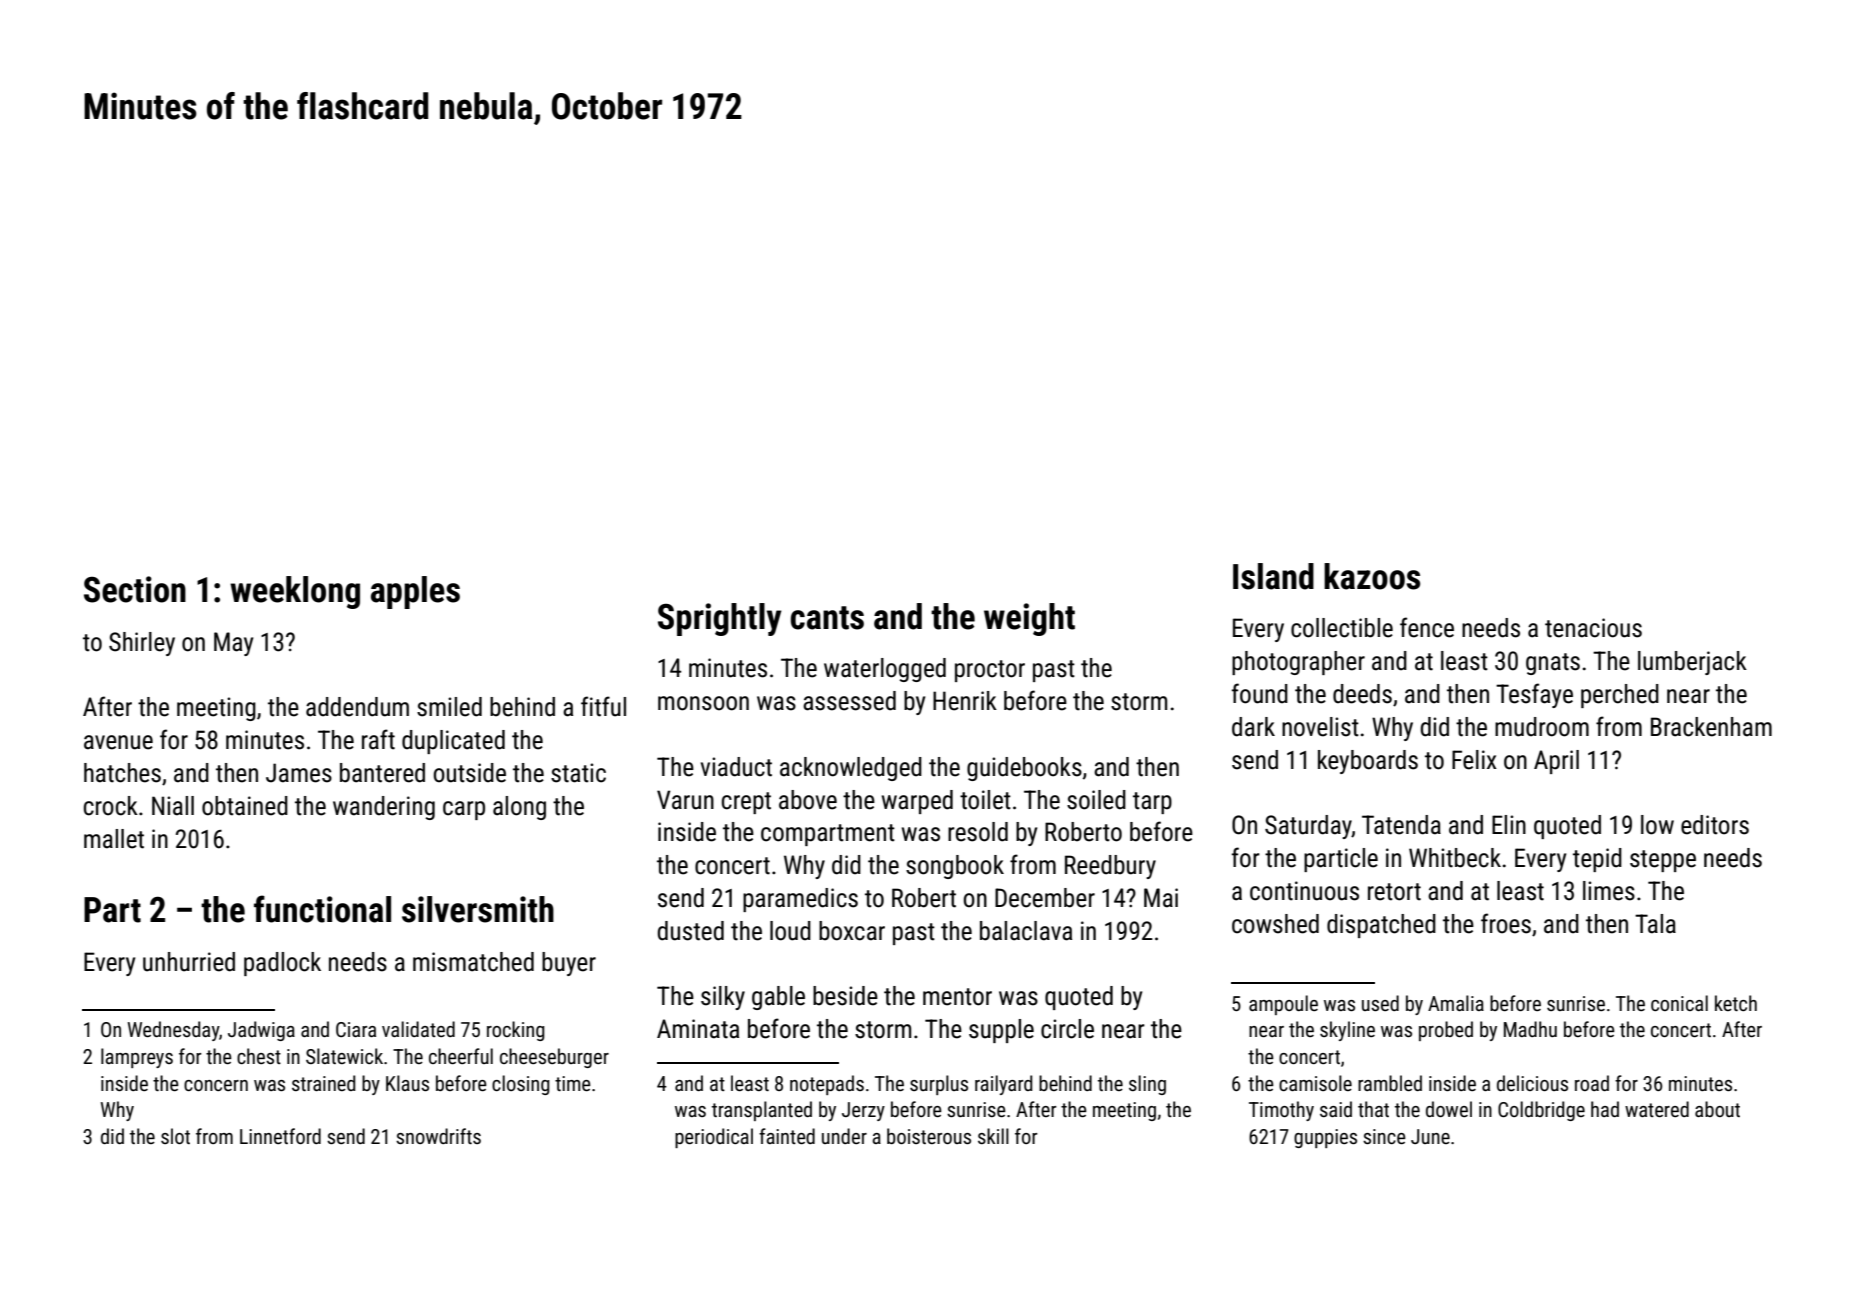  Describe the element at coordinates (1368, 762) in the screenshot. I see `keyboards` at that location.
